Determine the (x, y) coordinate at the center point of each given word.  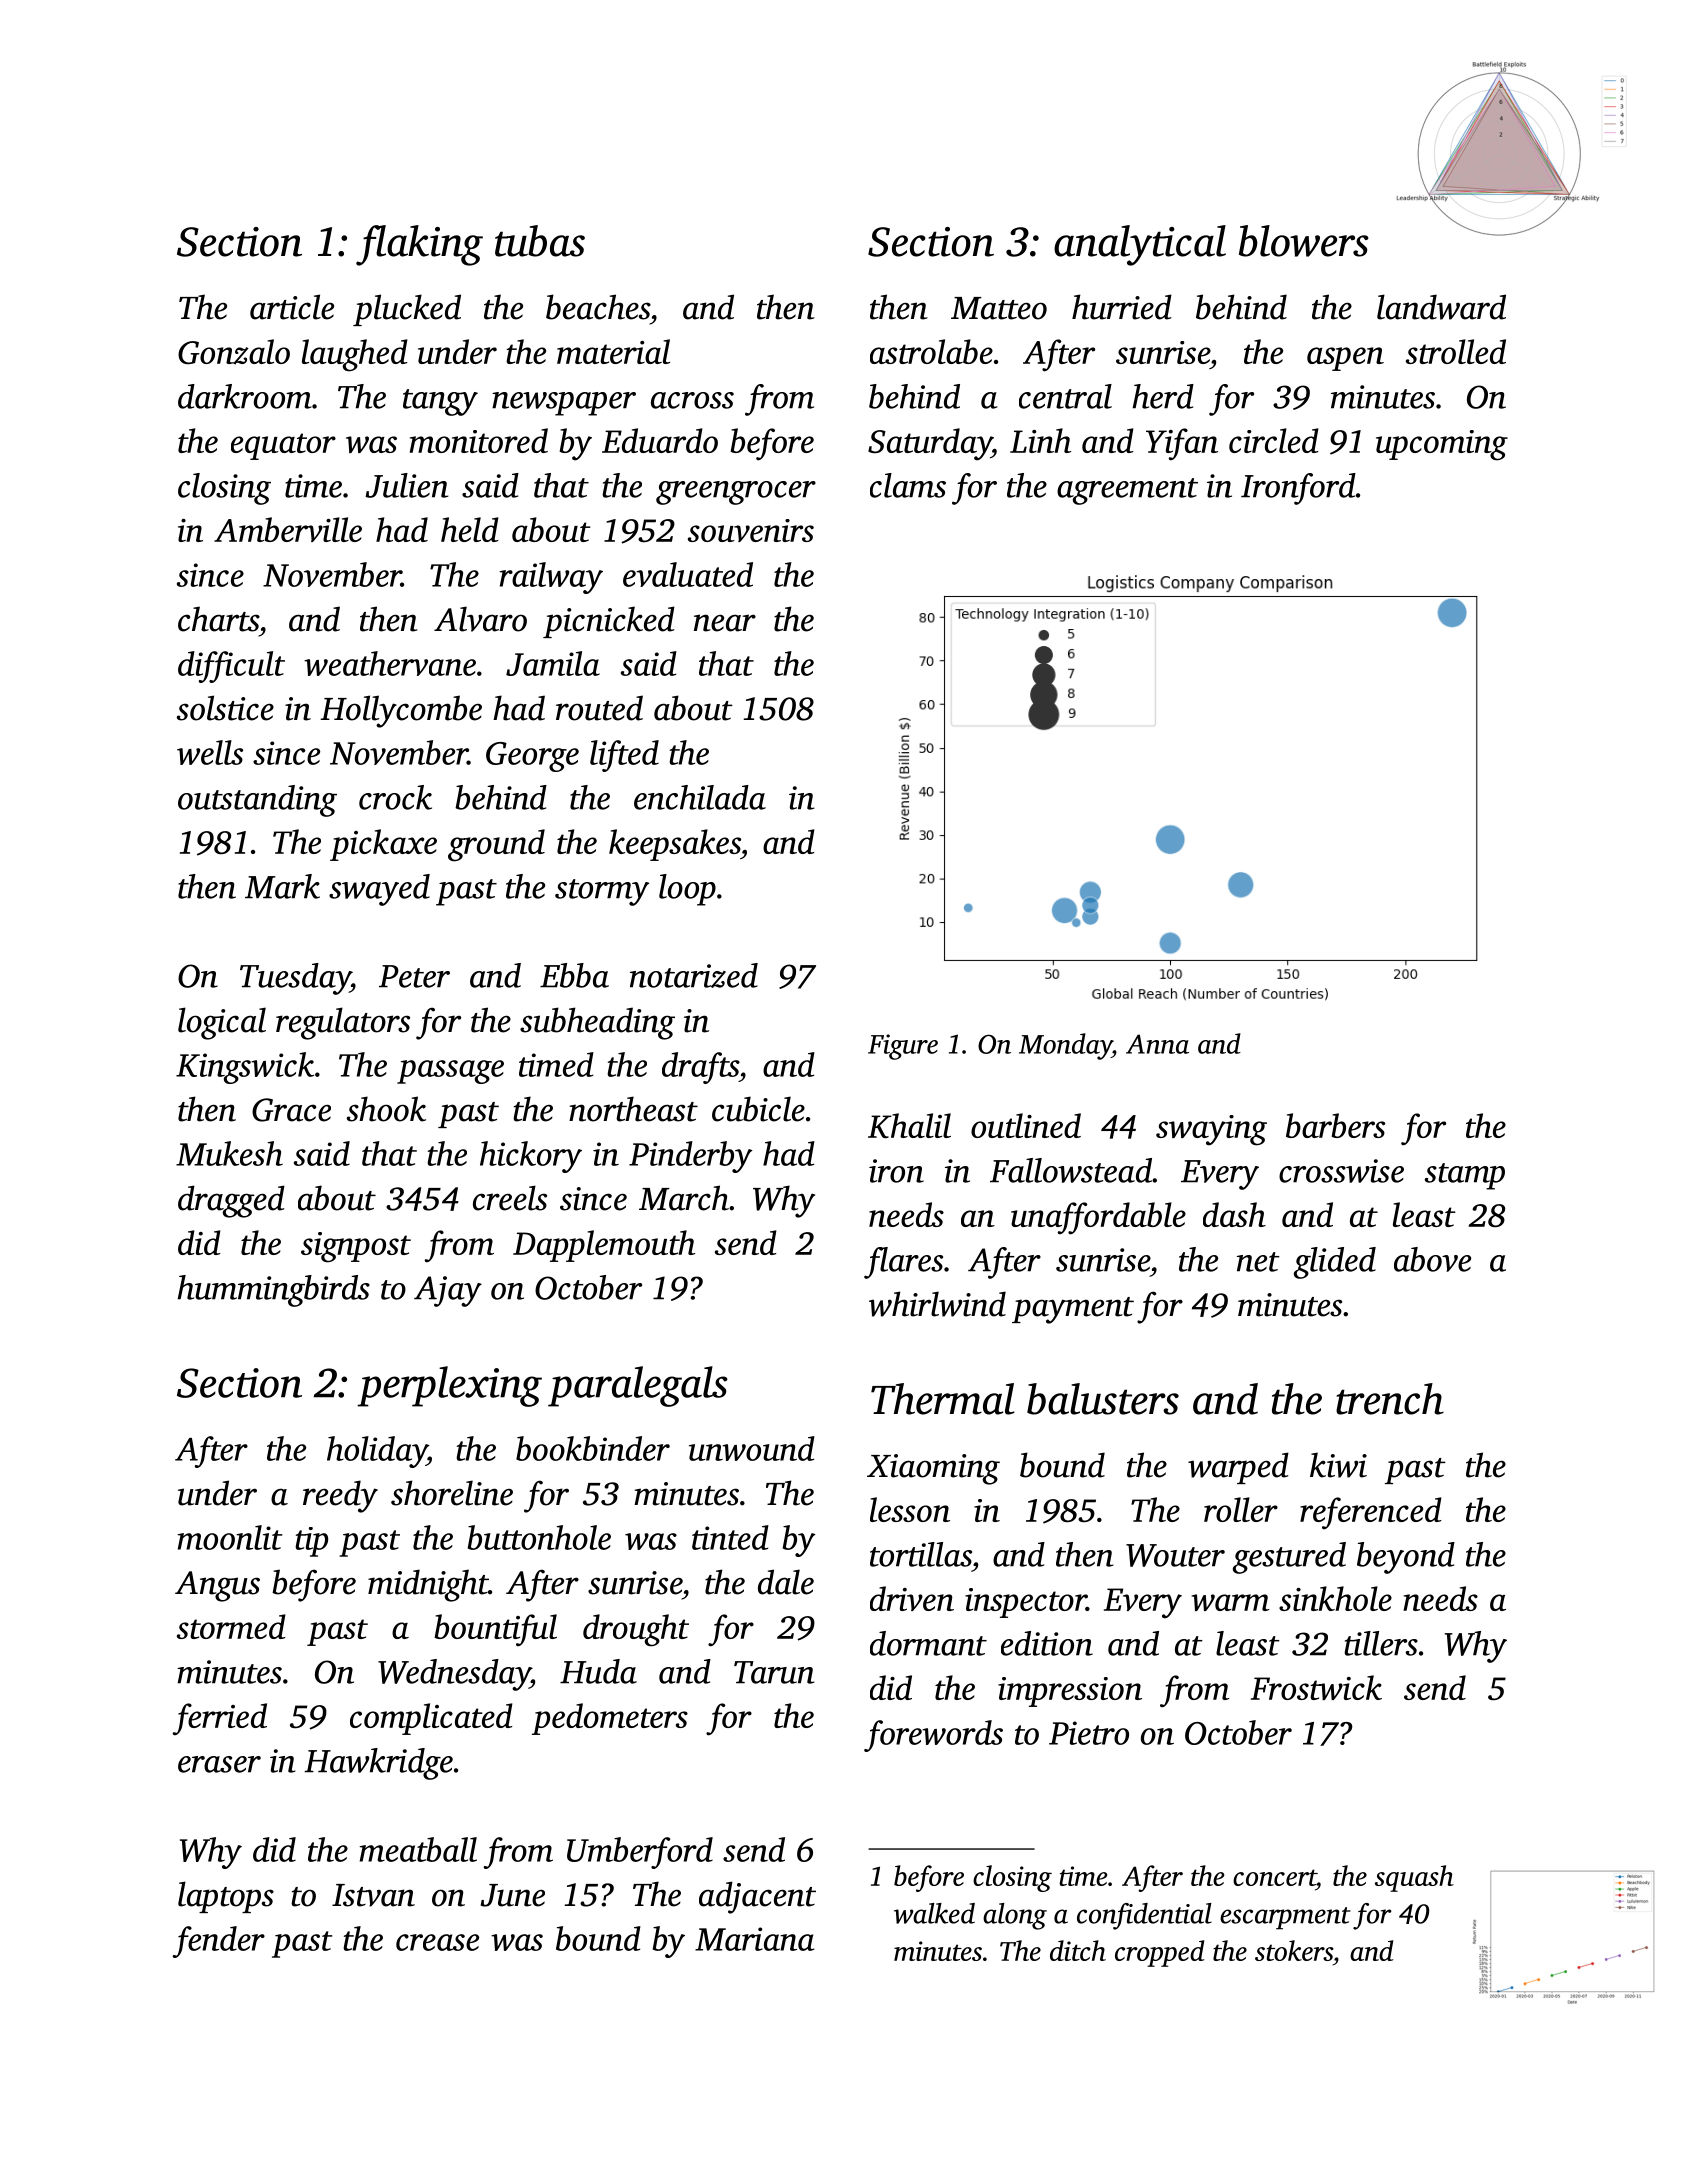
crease (437, 1942)
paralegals (638, 1386)
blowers (1304, 241)
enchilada (700, 797)
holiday (377, 1452)
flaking (419, 245)
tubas (540, 241)
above (1432, 1259)
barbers (1335, 1125)
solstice (225, 708)
